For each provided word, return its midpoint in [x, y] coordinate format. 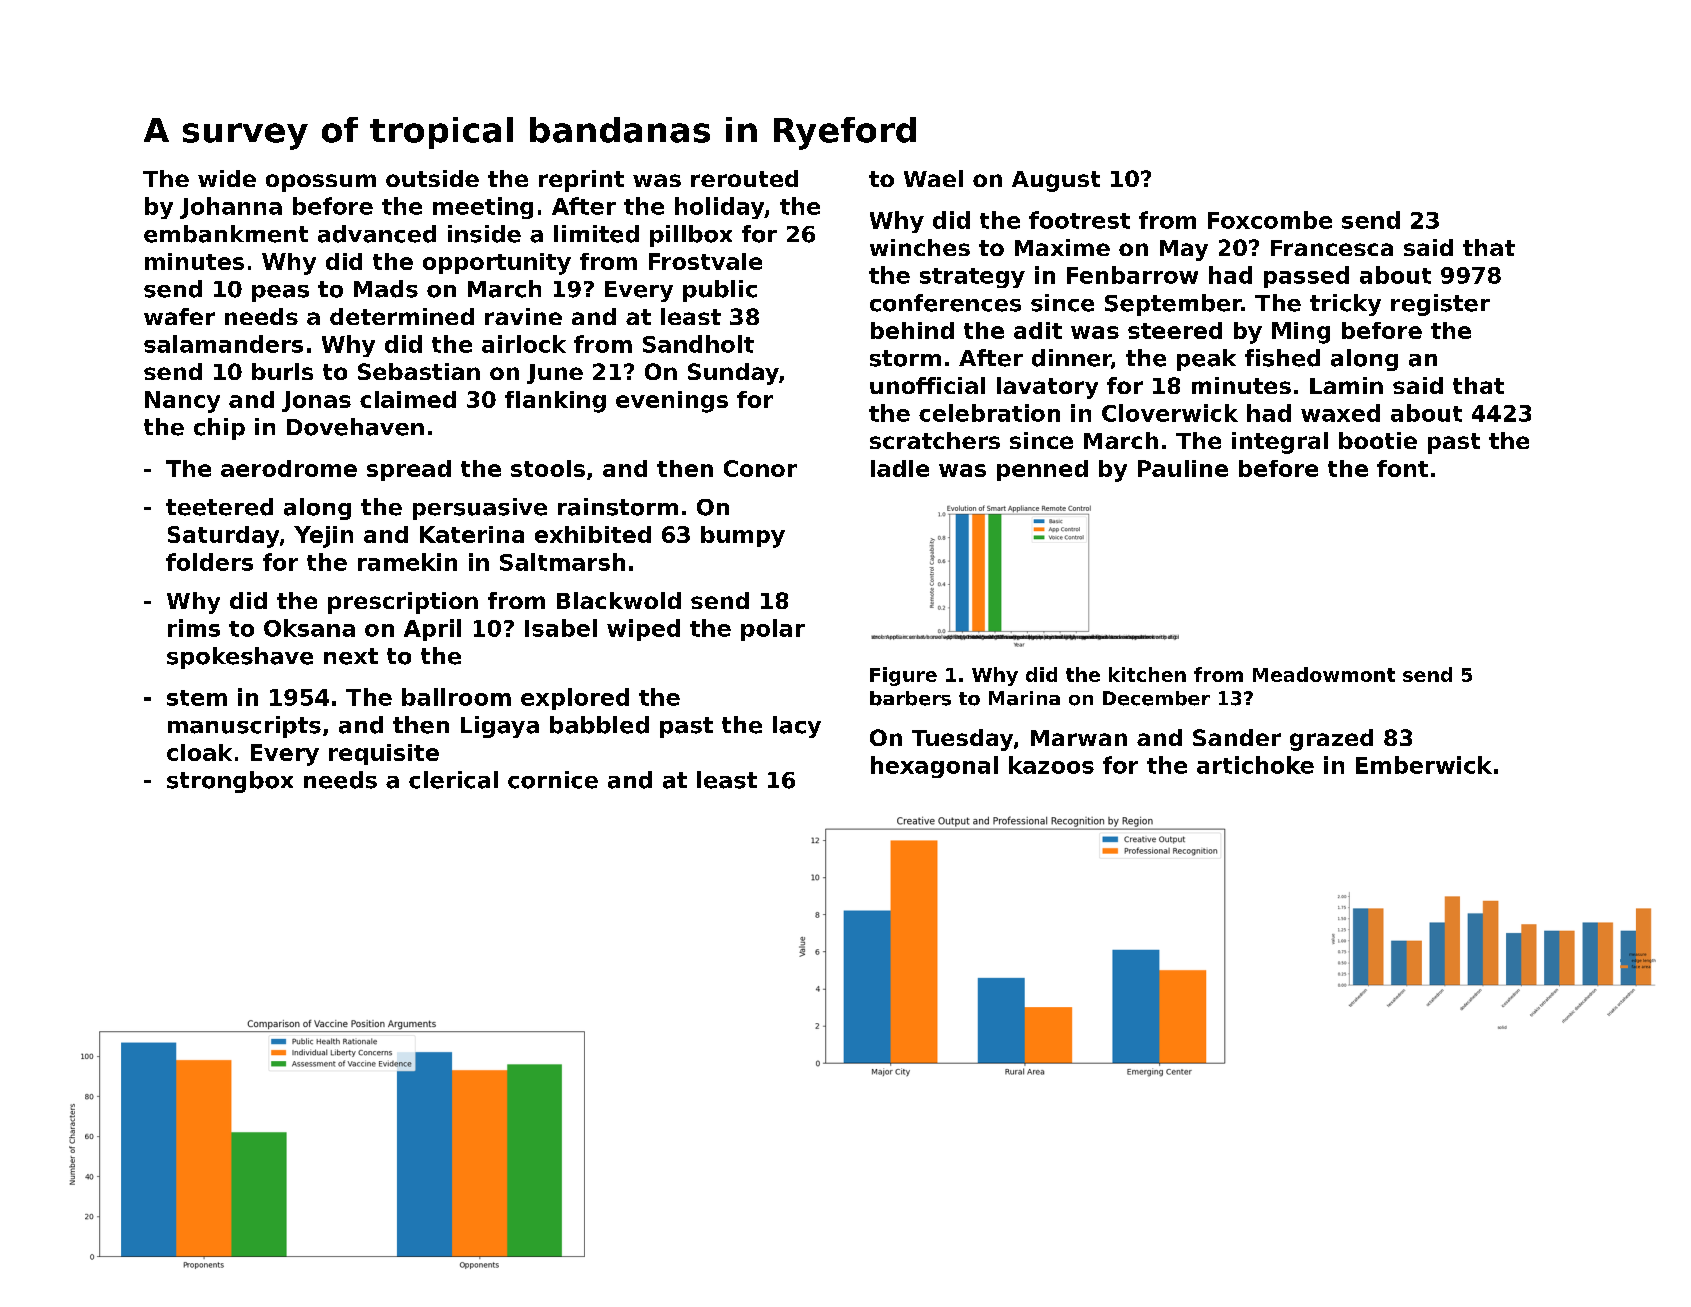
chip [219, 429]
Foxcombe [1270, 220]
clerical [453, 780]
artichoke [1255, 765]
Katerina [472, 534]
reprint [581, 181]
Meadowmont [1324, 674]
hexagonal [934, 767]
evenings [672, 402]
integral [1280, 443]
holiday [719, 208]
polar [773, 630]
